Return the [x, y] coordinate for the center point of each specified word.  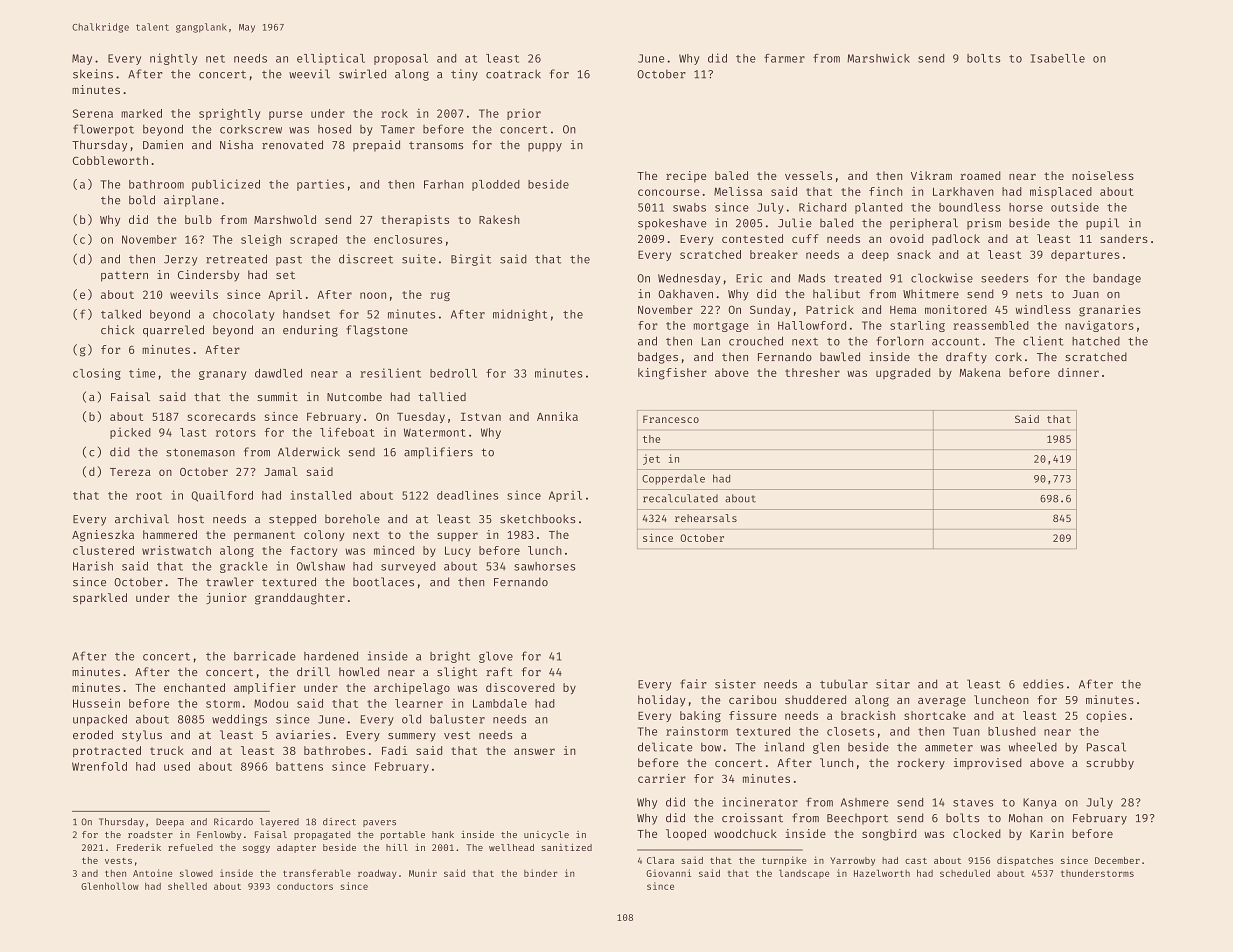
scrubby [1110, 764]
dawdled [278, 373]
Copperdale [673, 479]
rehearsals [706, 518]
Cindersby [209, 276]
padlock [956, 239]
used [177, 766]
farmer [784, 58]
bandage [1117, 279]
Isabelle [1058, 58]
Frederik [139, 847]
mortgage [721, 327]
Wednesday [689, 279]
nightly [173, 59]
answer [534, 751]
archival [142, 519]
